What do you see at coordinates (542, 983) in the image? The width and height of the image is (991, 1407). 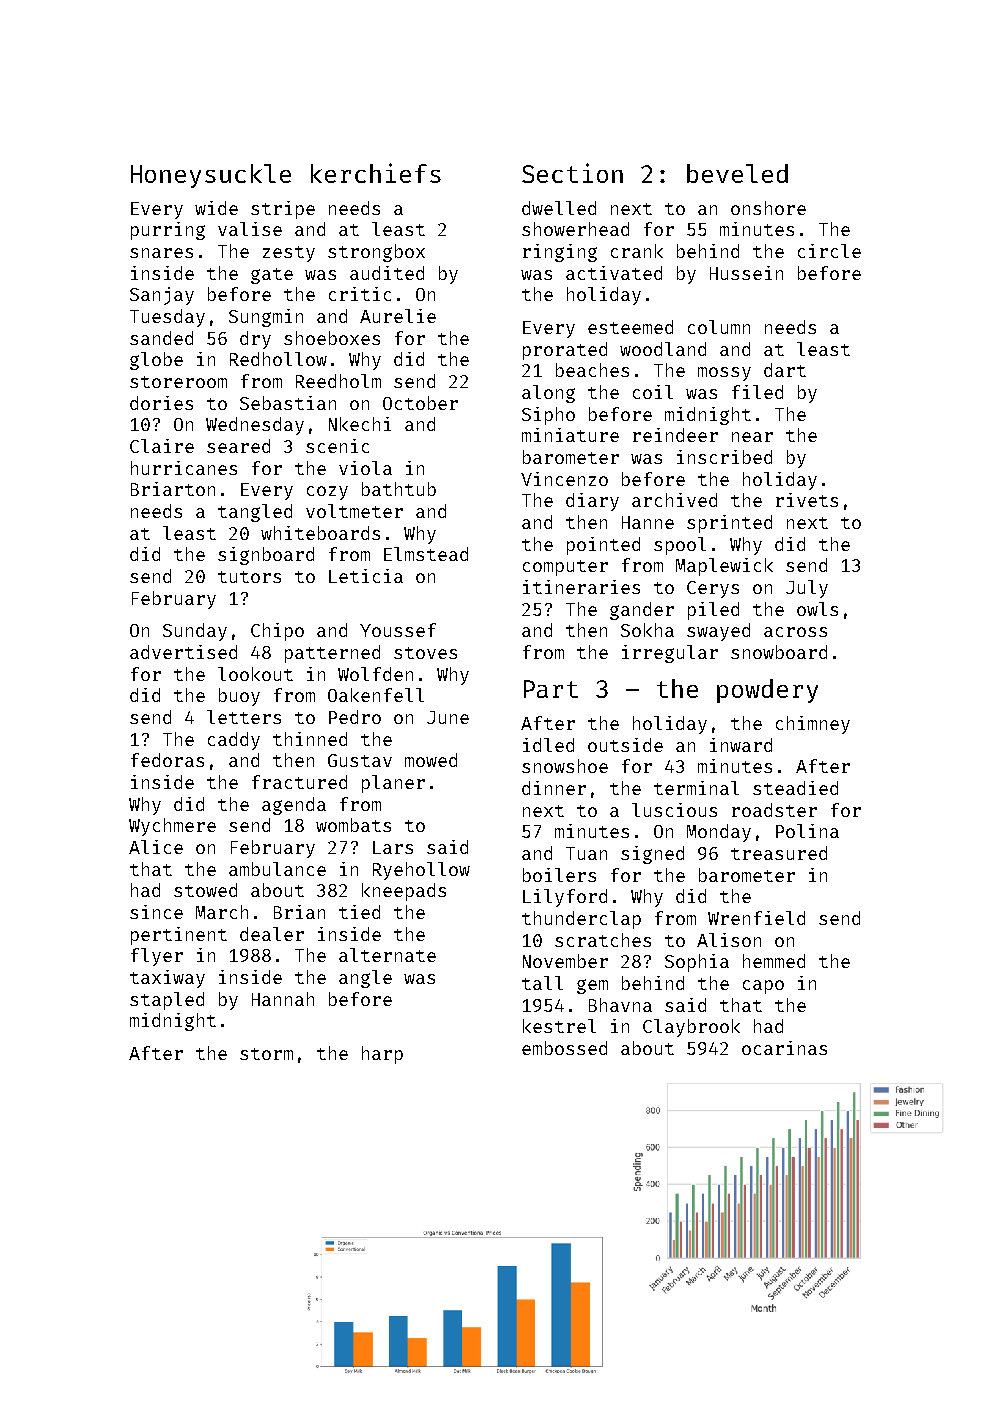 I see `tall` at bounding box center [542, 983].
